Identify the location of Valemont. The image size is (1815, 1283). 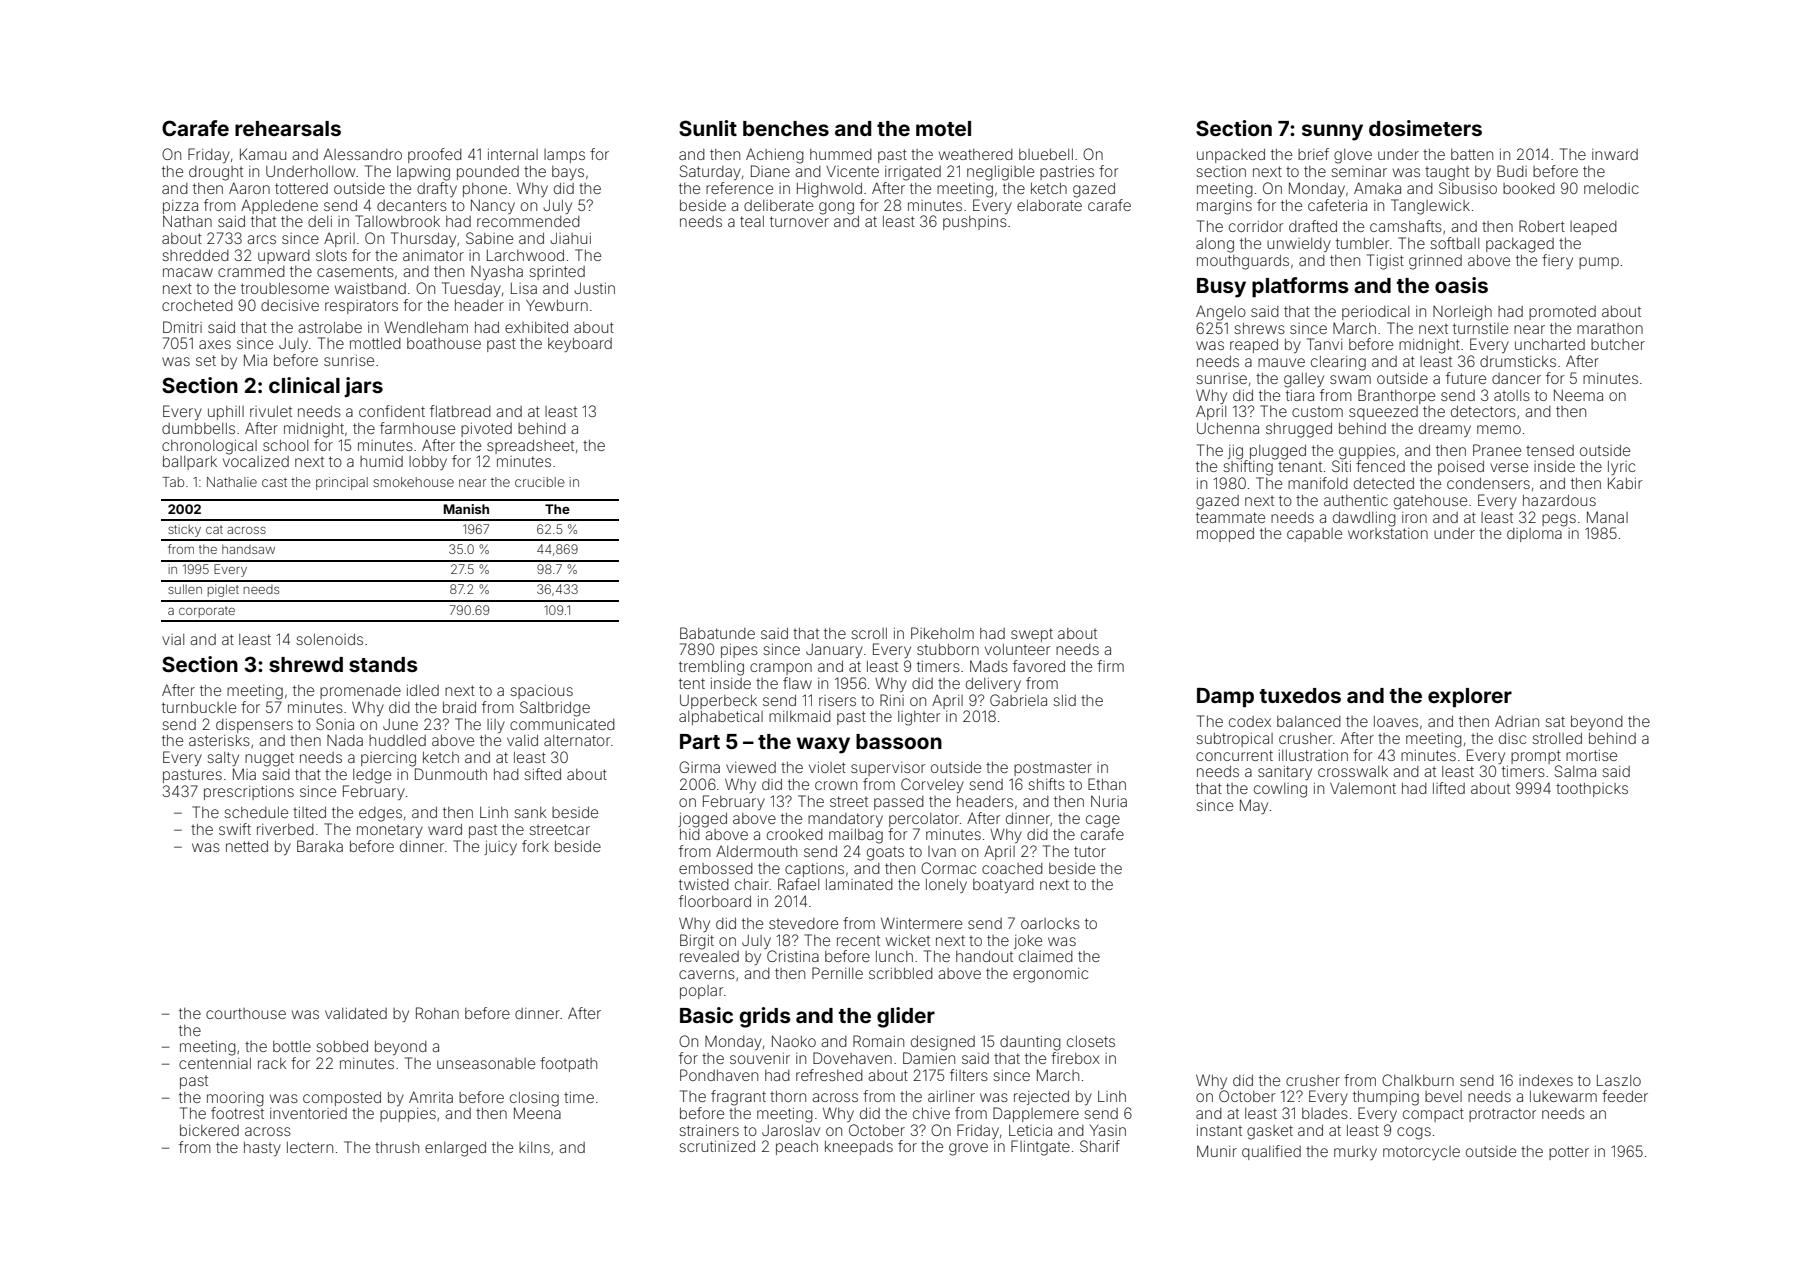
(1363, 788).
